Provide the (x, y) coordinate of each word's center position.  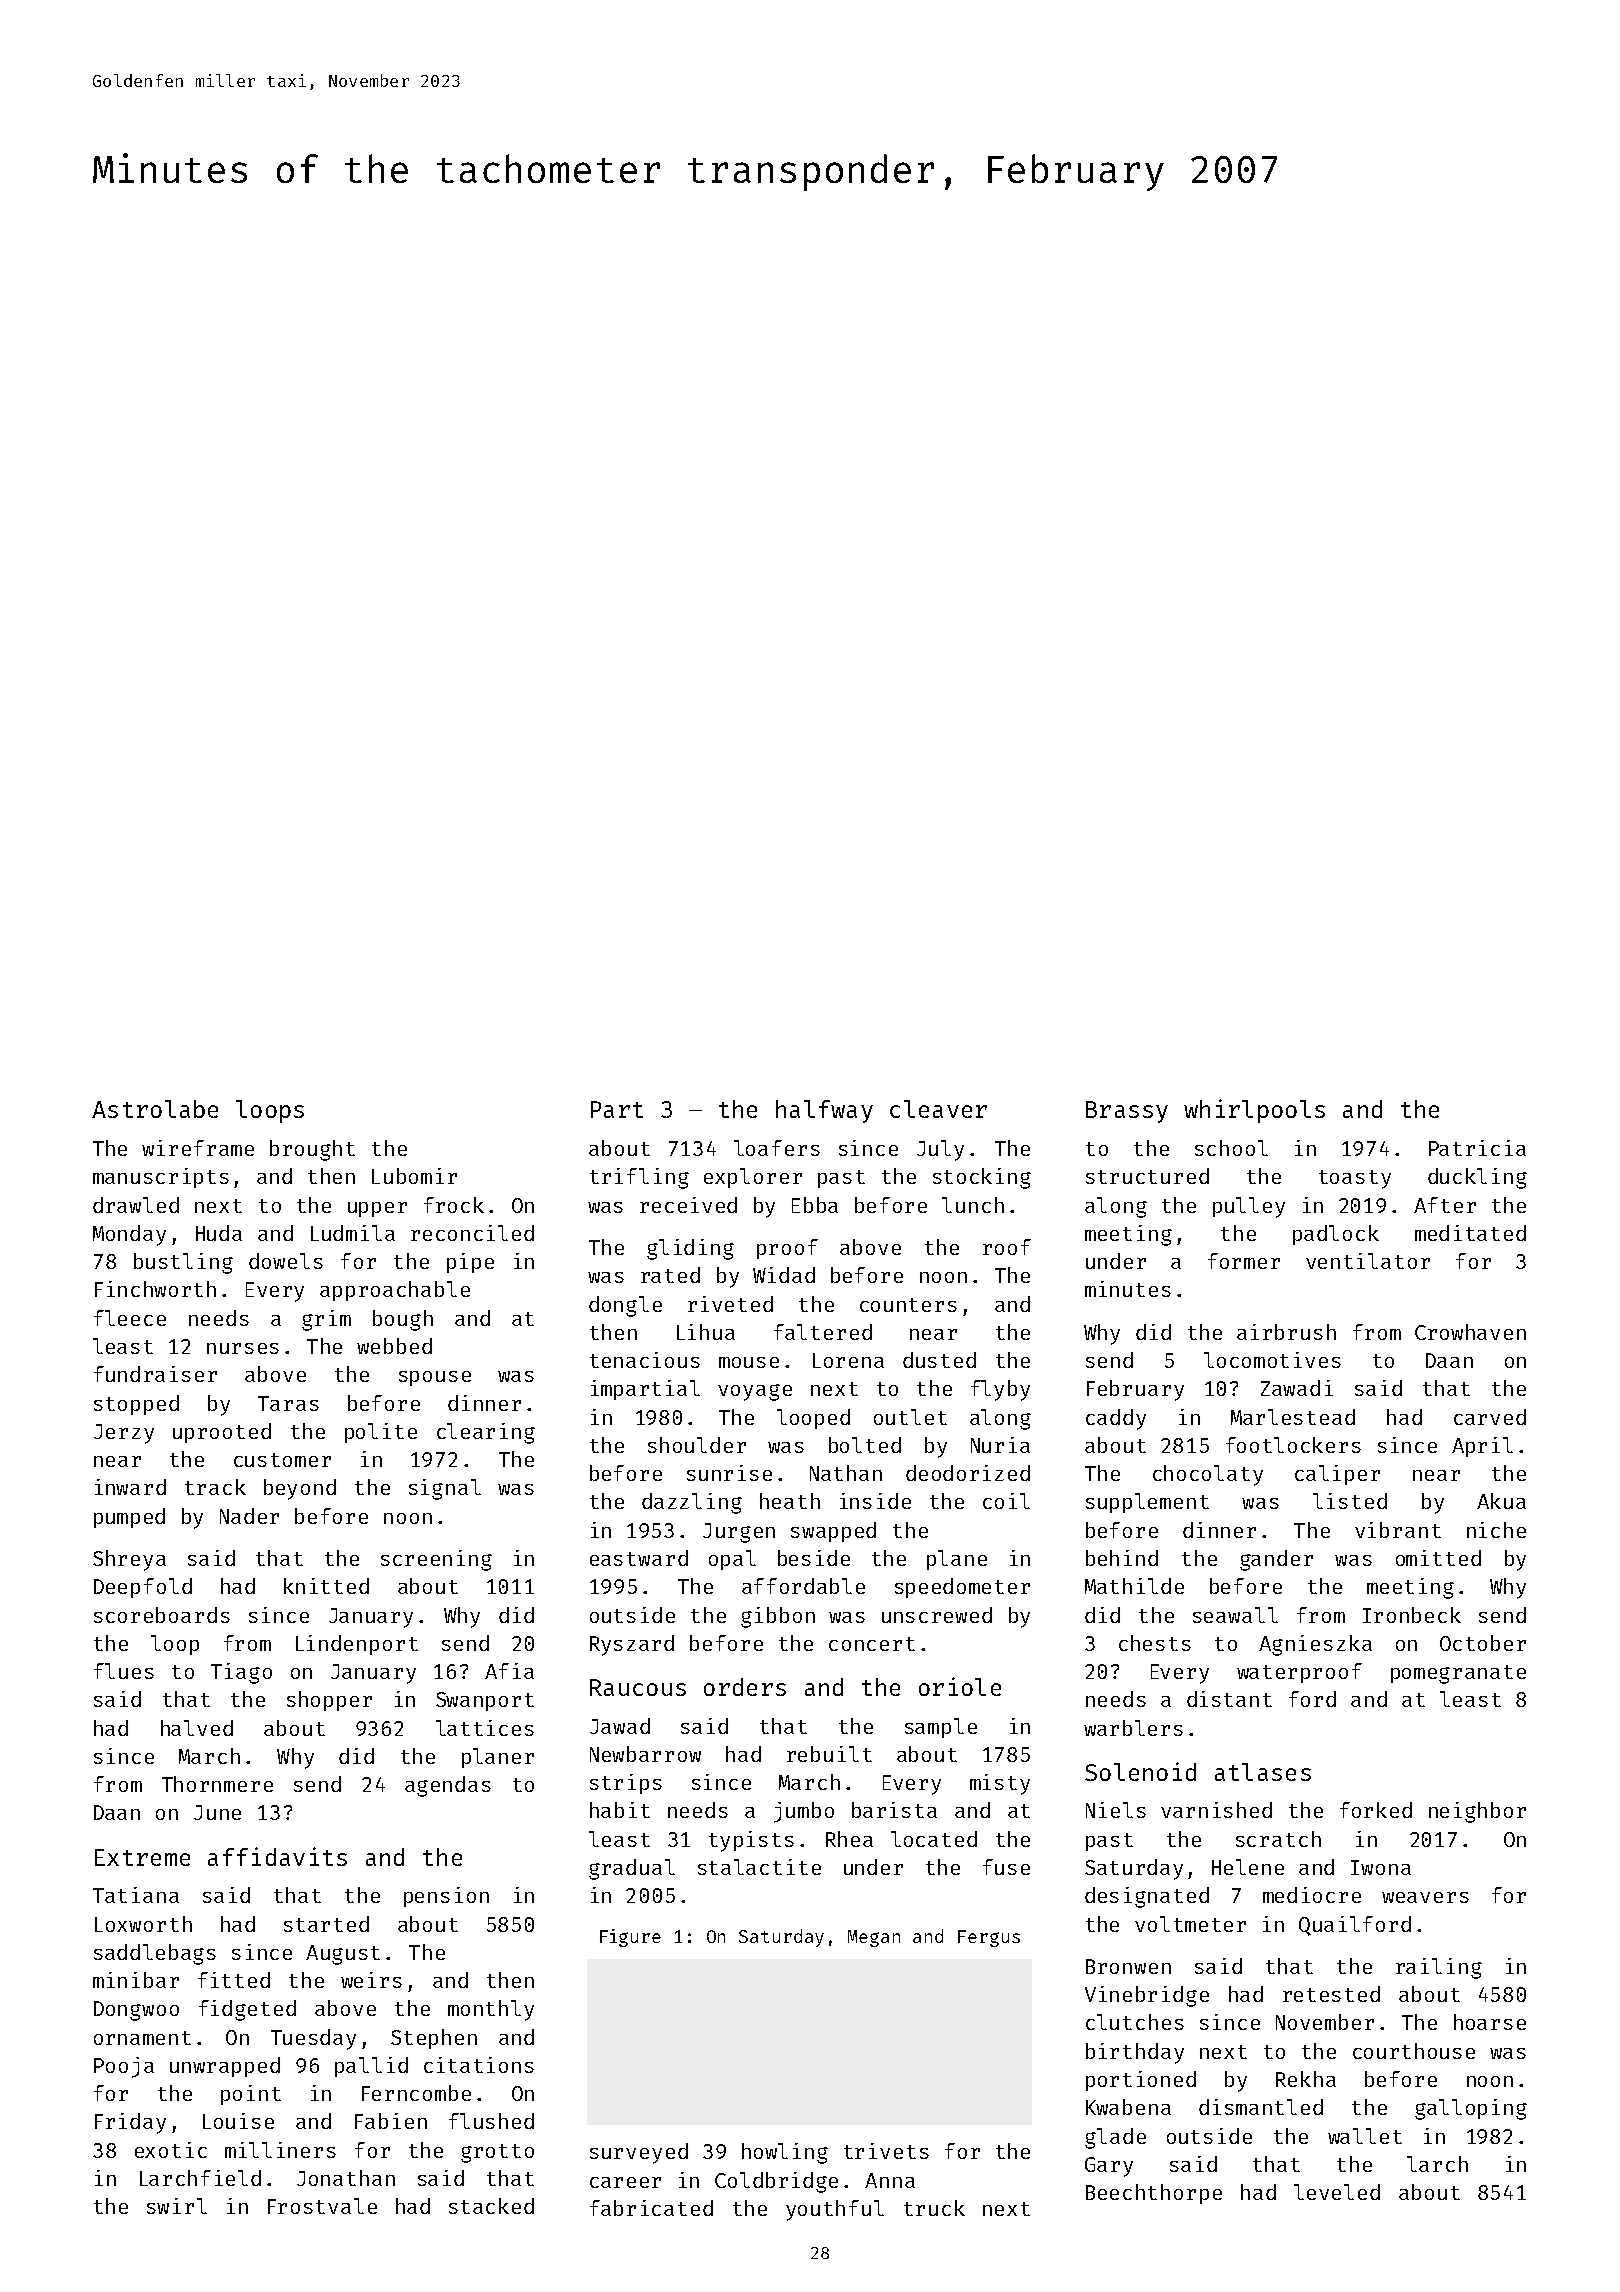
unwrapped (225, 2067)
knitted (326, 1586)
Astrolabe (155, 1109)
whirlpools (1254, 1111)
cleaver (938, 1109)
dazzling (692, 1503)
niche (1496, 1530)
